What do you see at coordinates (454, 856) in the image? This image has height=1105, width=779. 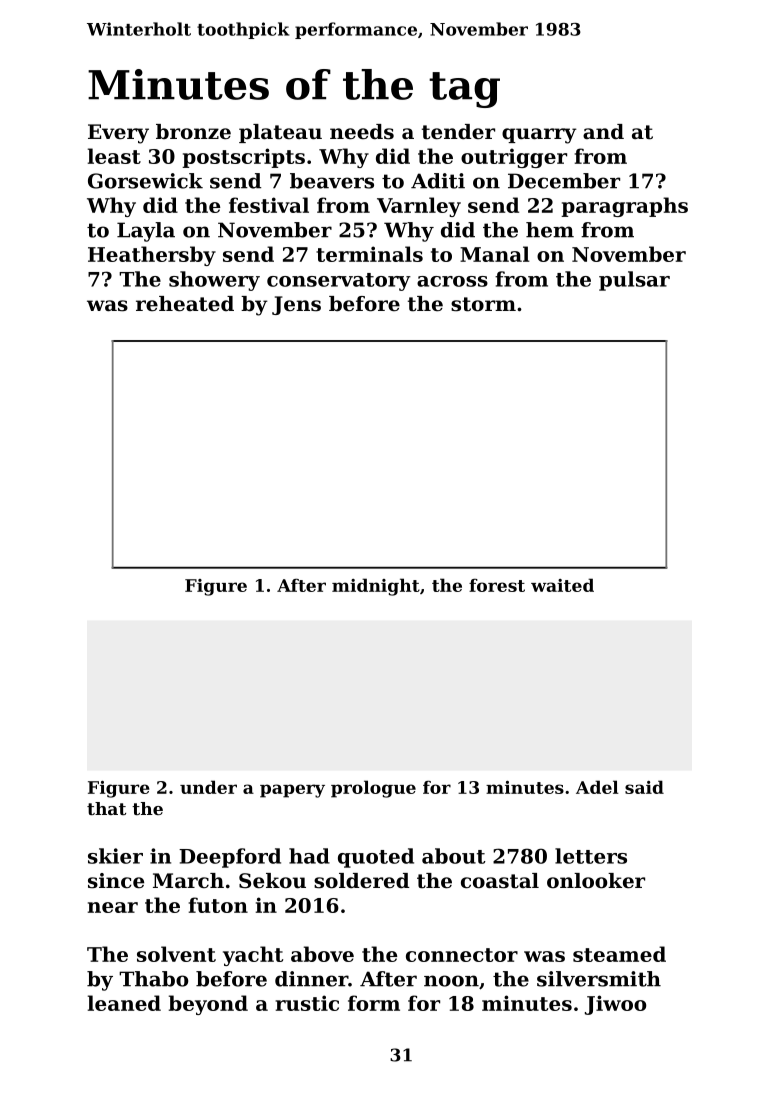 I see `about` at bounding box center [454, 856].
